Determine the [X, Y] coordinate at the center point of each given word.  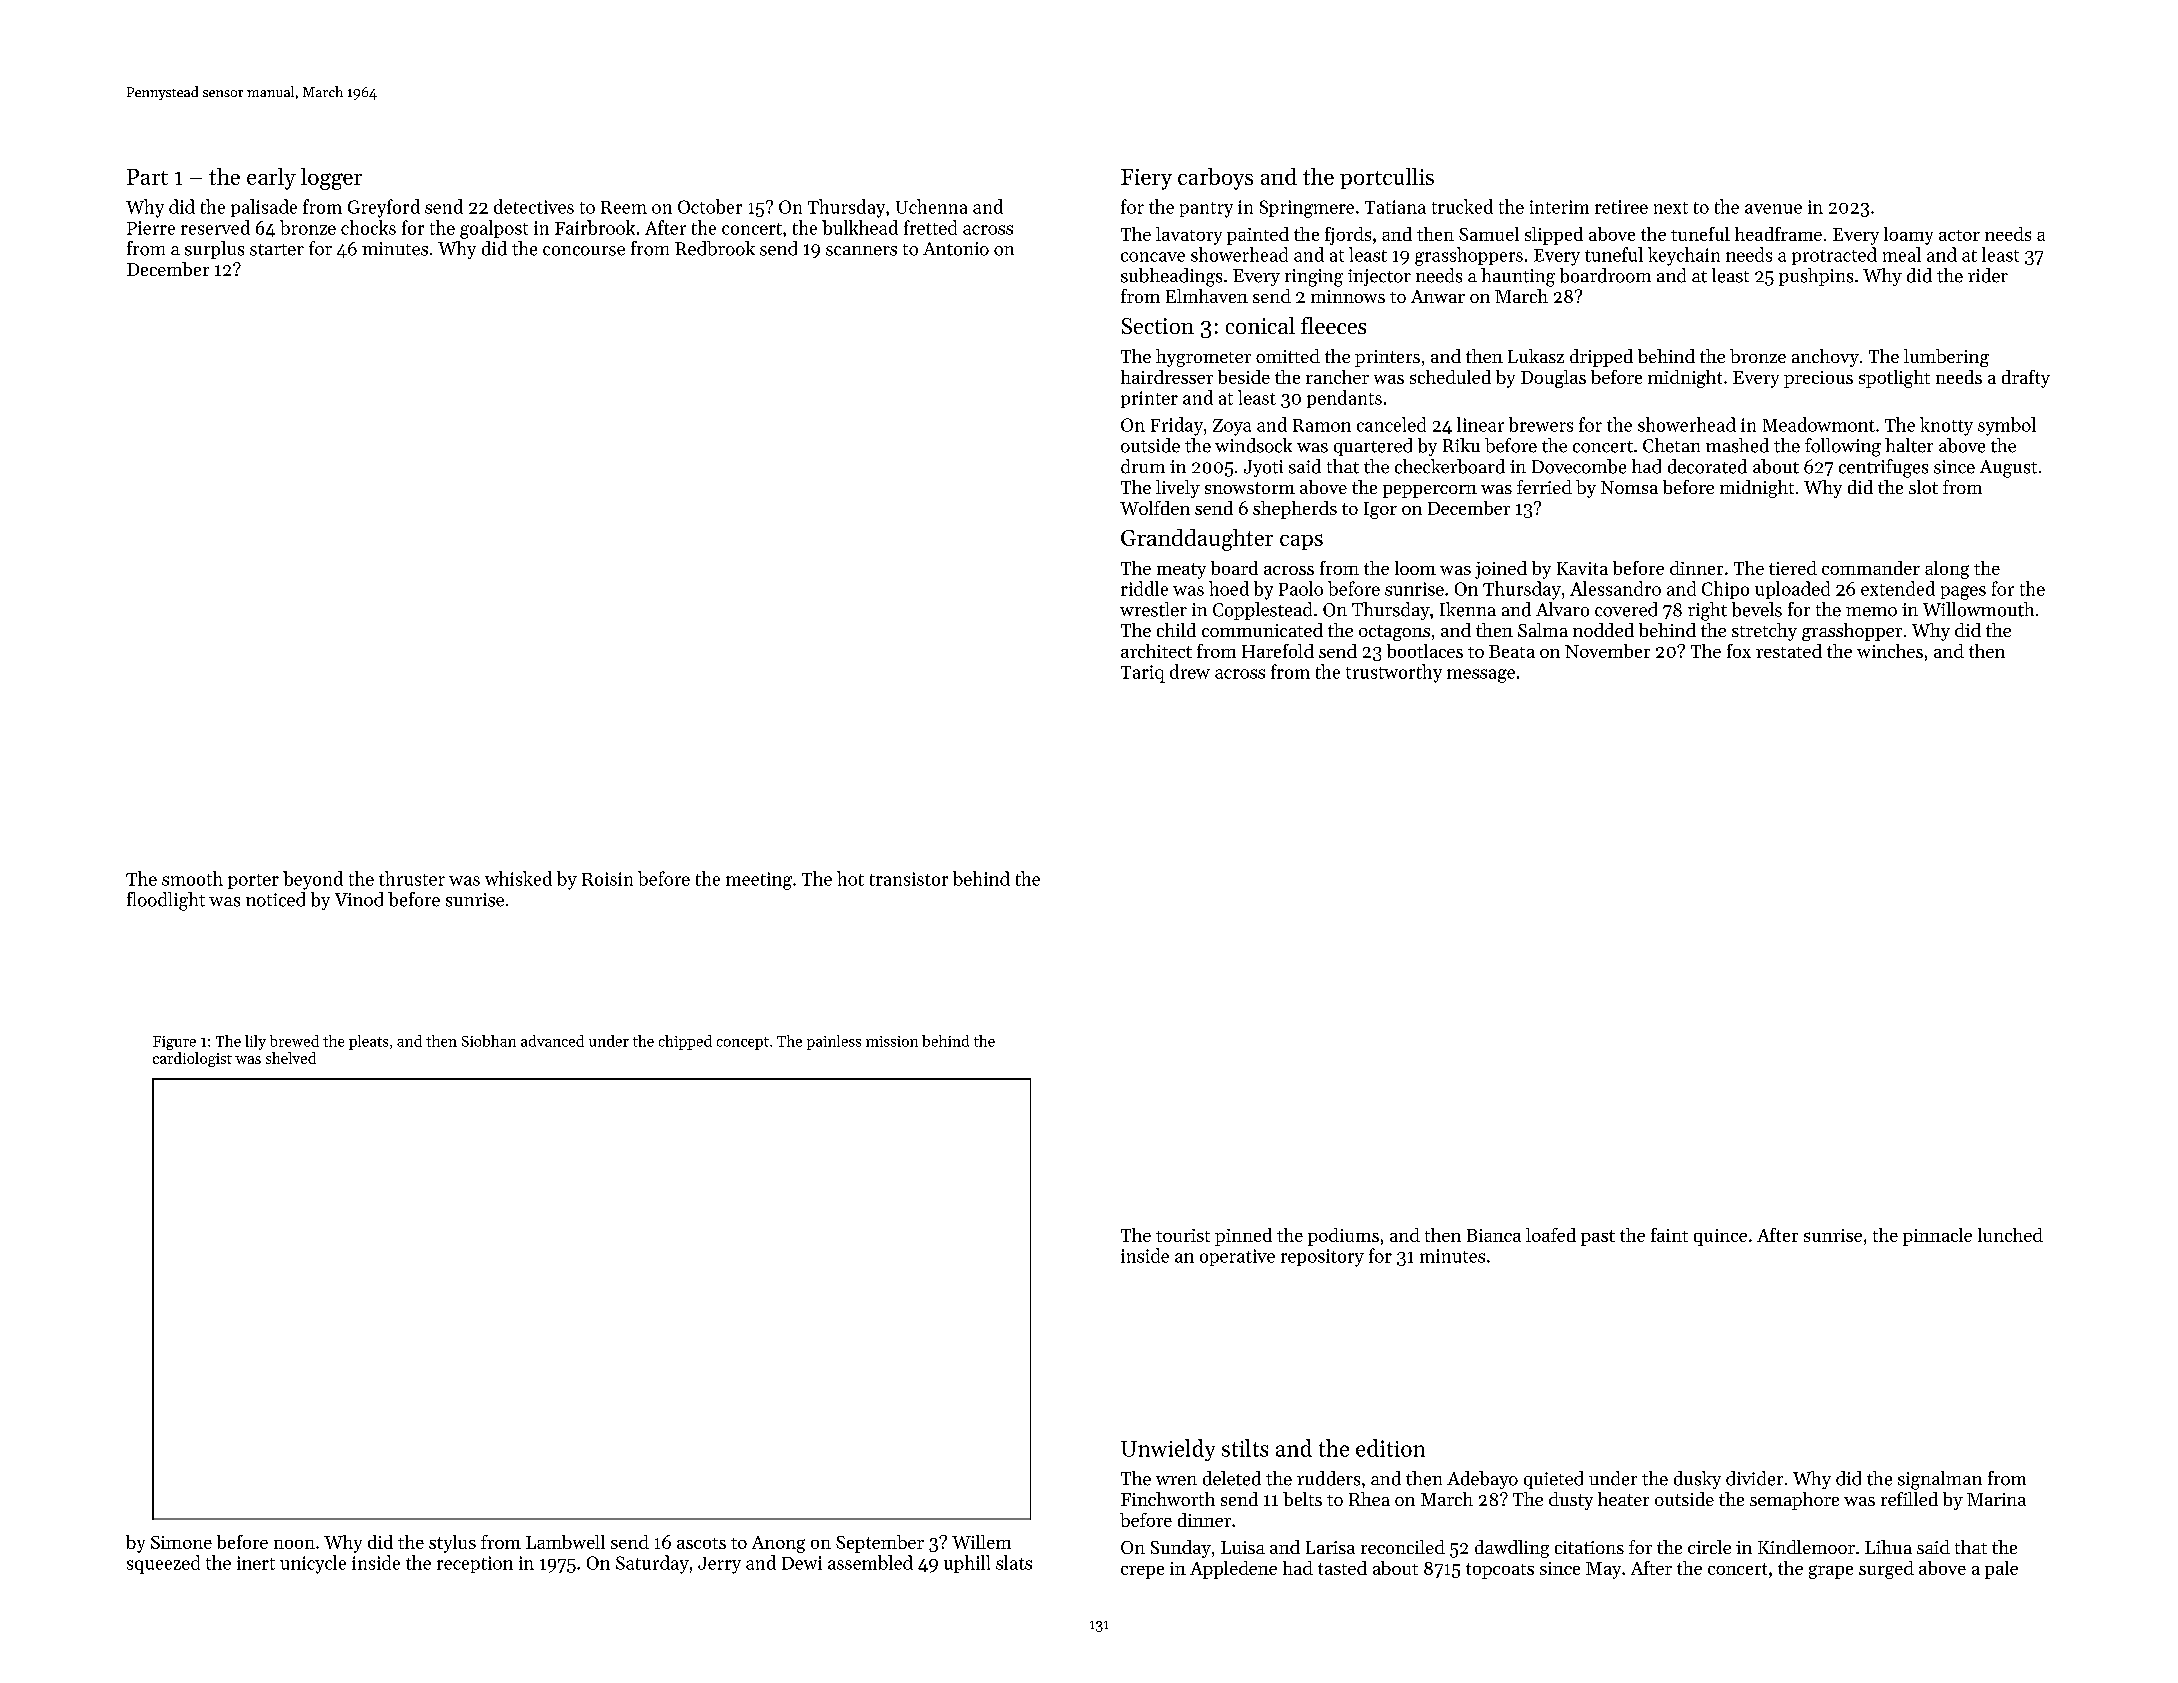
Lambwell [565, 1542]
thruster [412, 878]
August [2008, 469]
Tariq [1143, 674]
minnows [1348, 296]
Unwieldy [1168, 1450]
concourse [584, 251]
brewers [1541, 424]
